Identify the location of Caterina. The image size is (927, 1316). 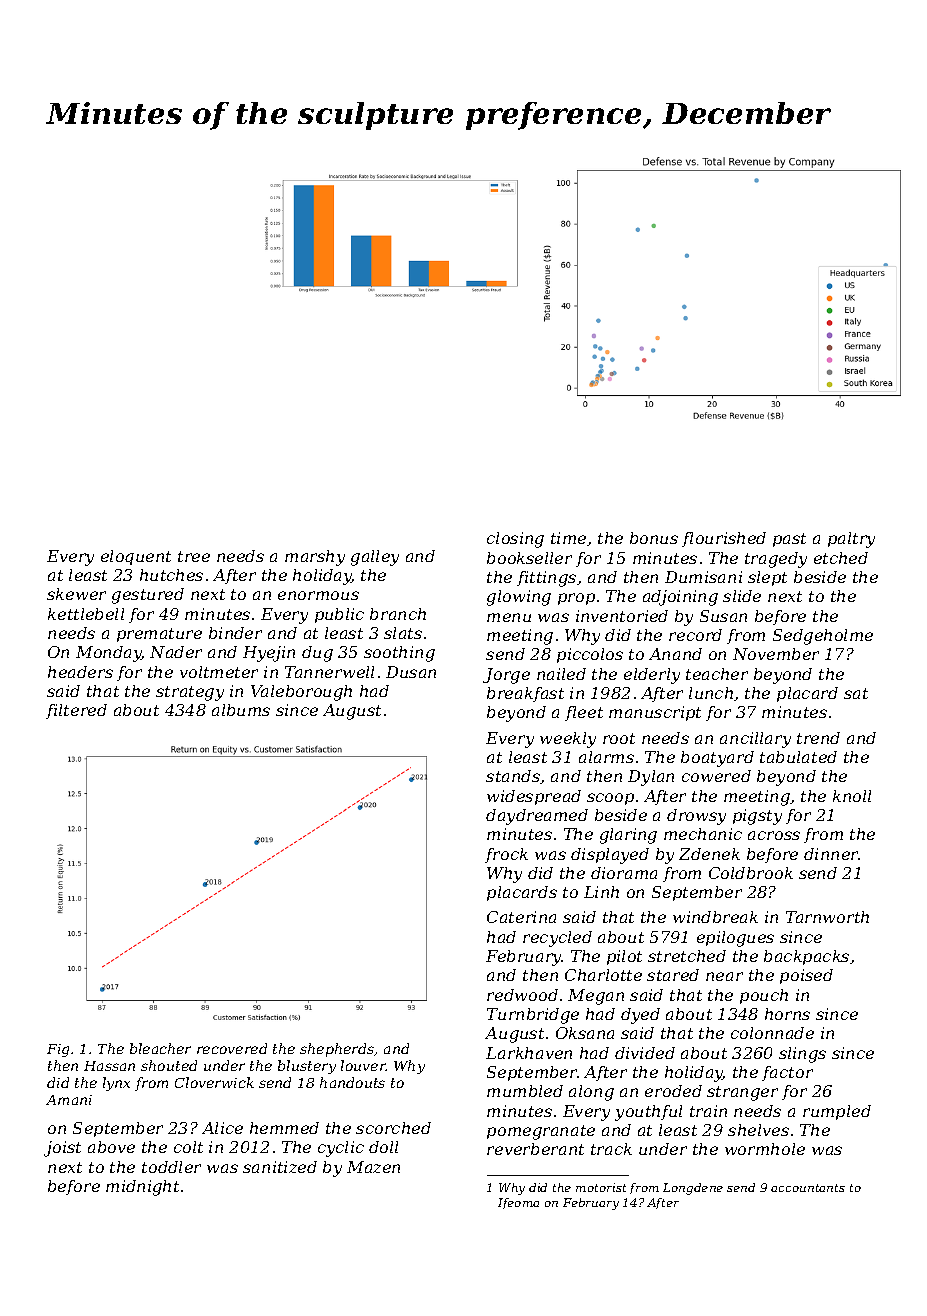
(521, 917).
